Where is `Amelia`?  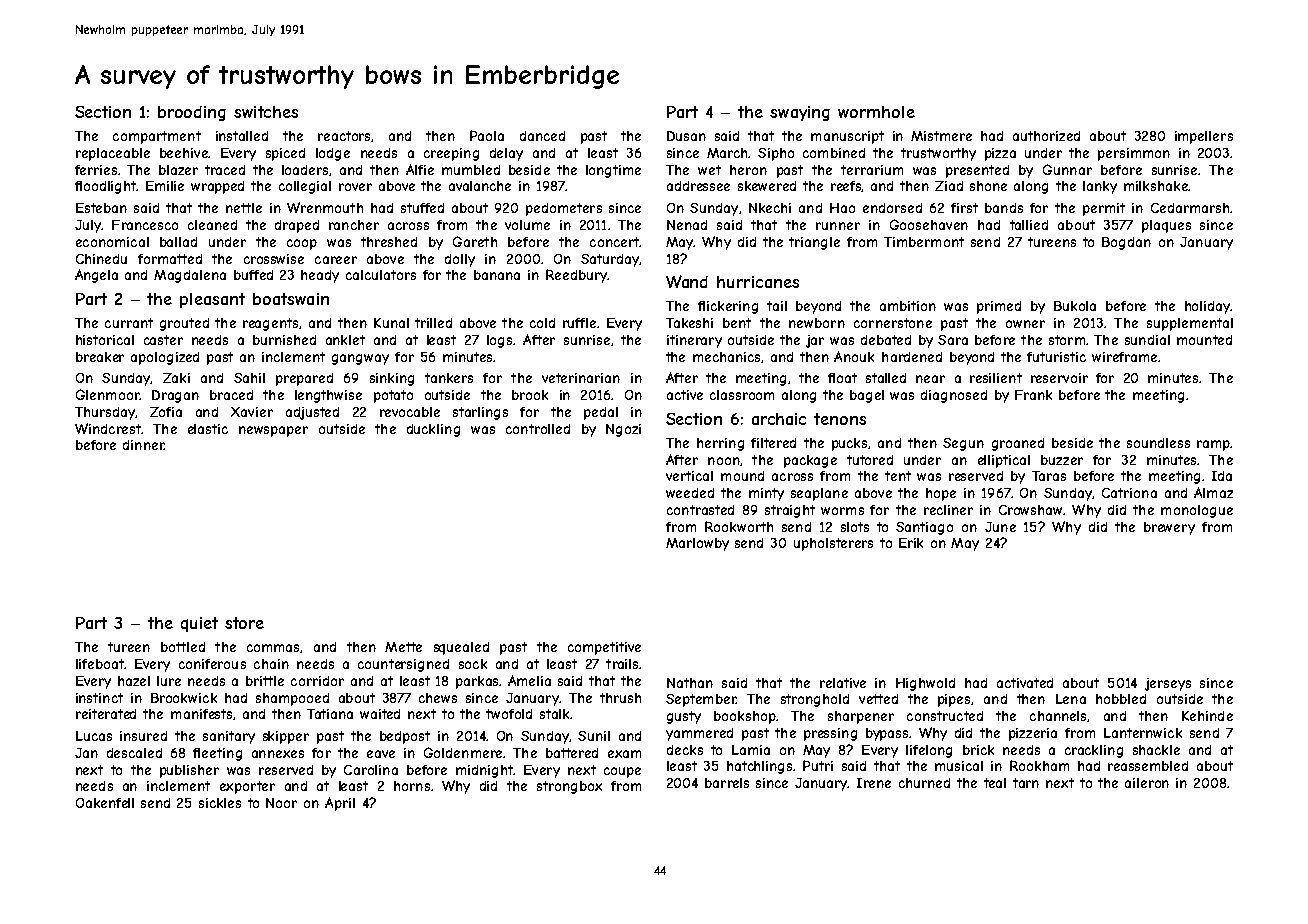 Amelia is located at coordinates (529, 680).
